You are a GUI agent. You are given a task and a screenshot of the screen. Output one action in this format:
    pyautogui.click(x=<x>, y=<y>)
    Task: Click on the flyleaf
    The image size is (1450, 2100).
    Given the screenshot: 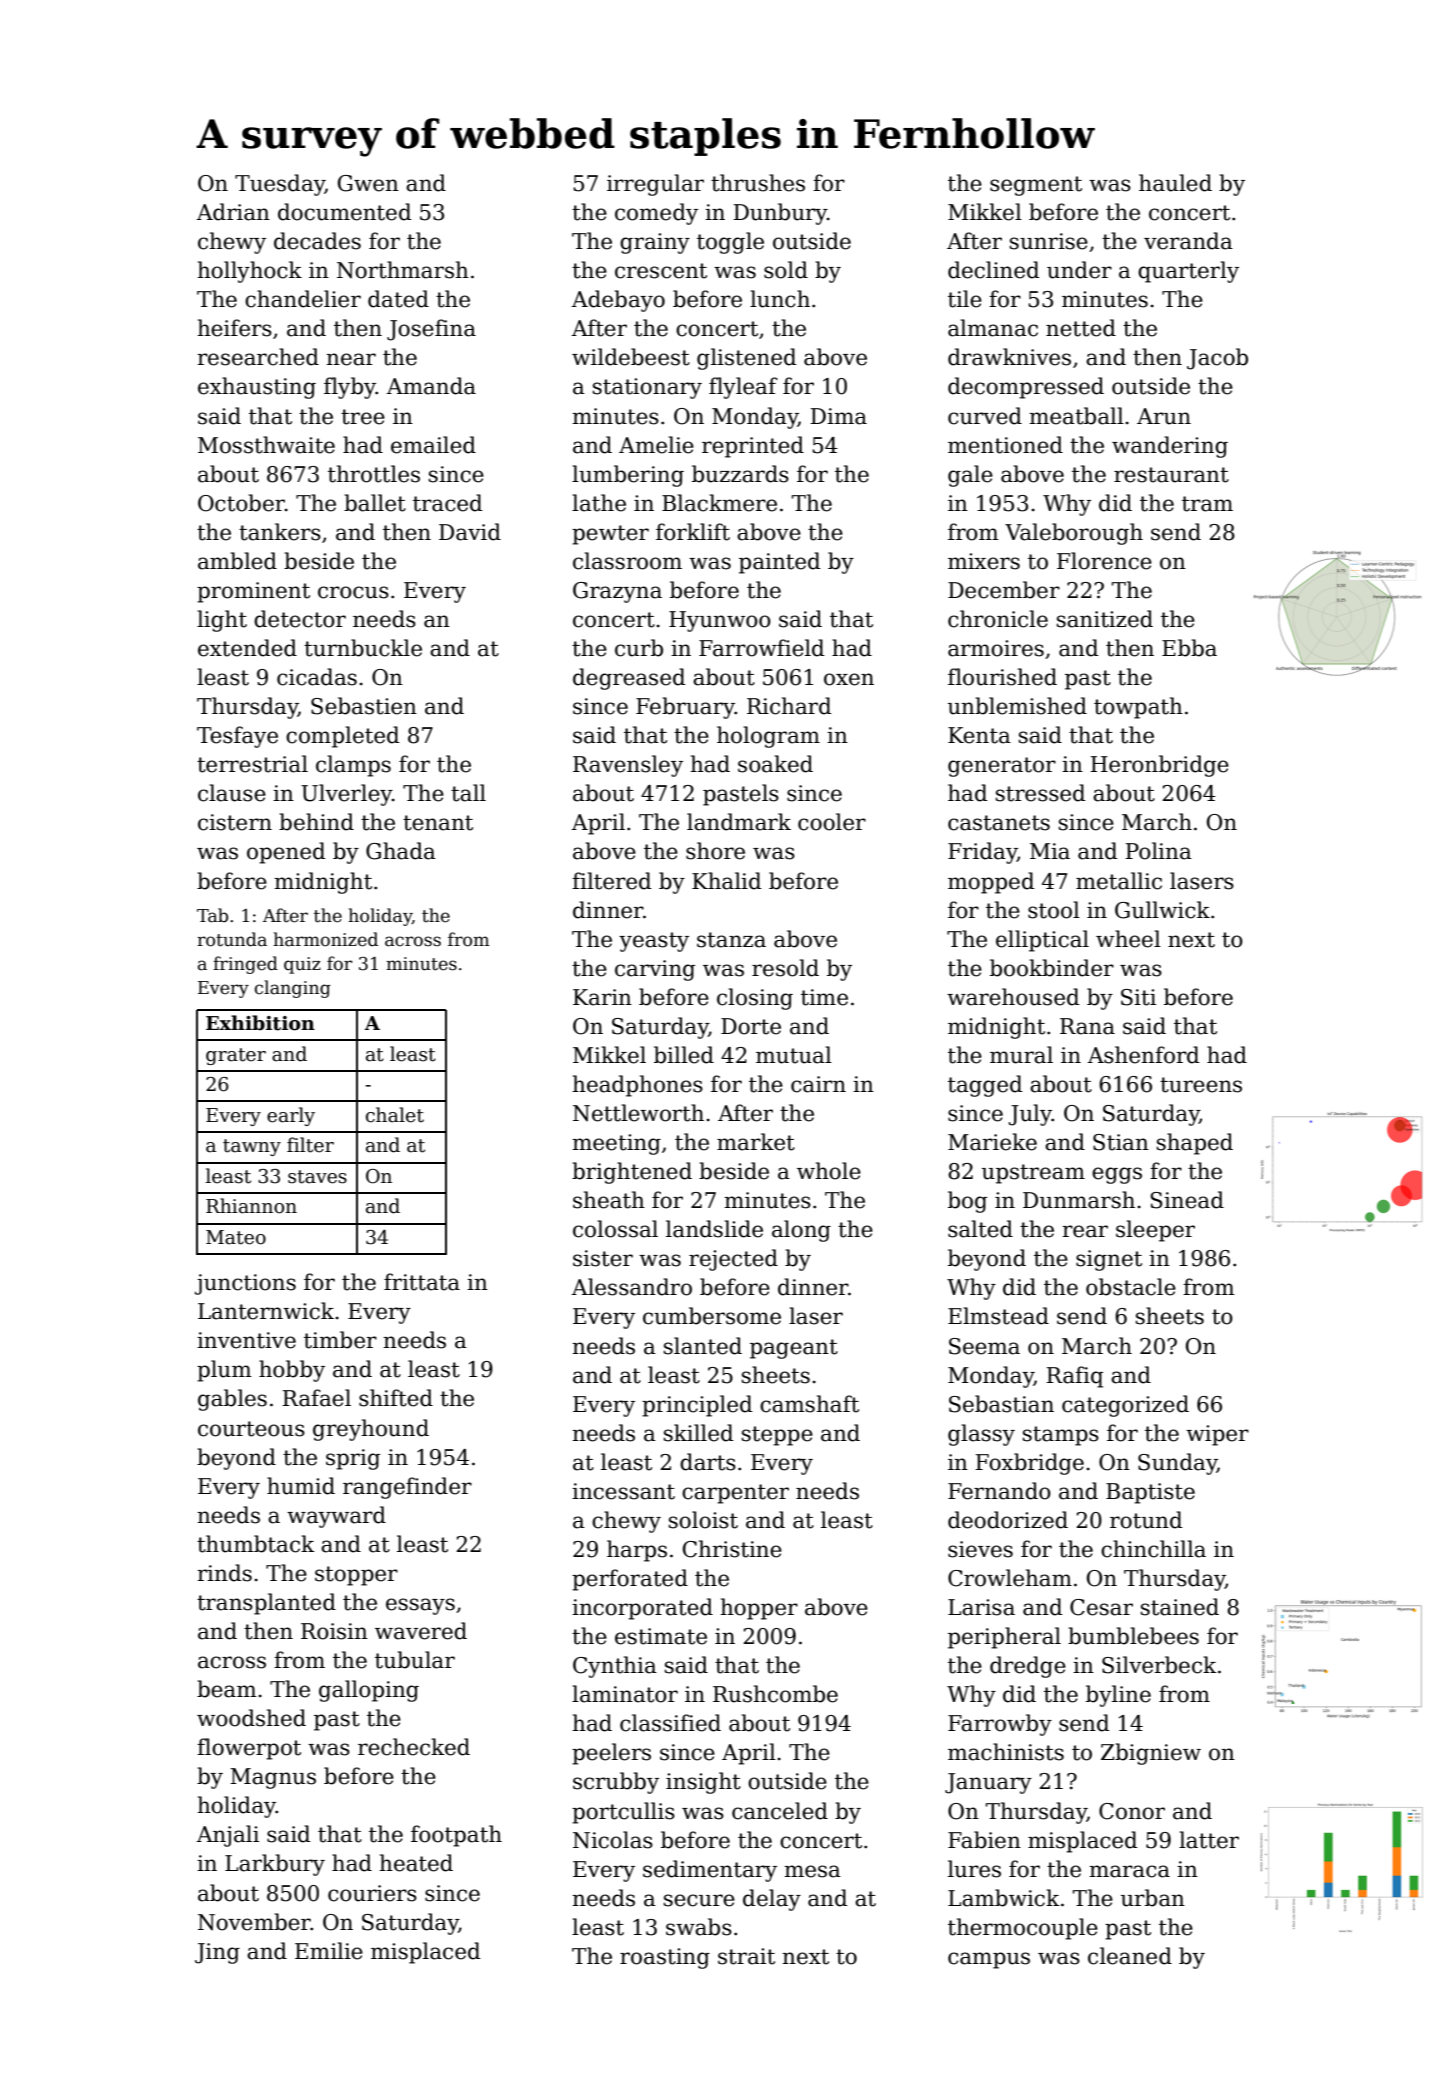 What is the action you would take?
    pyautogui.click(x=743, y=388)
